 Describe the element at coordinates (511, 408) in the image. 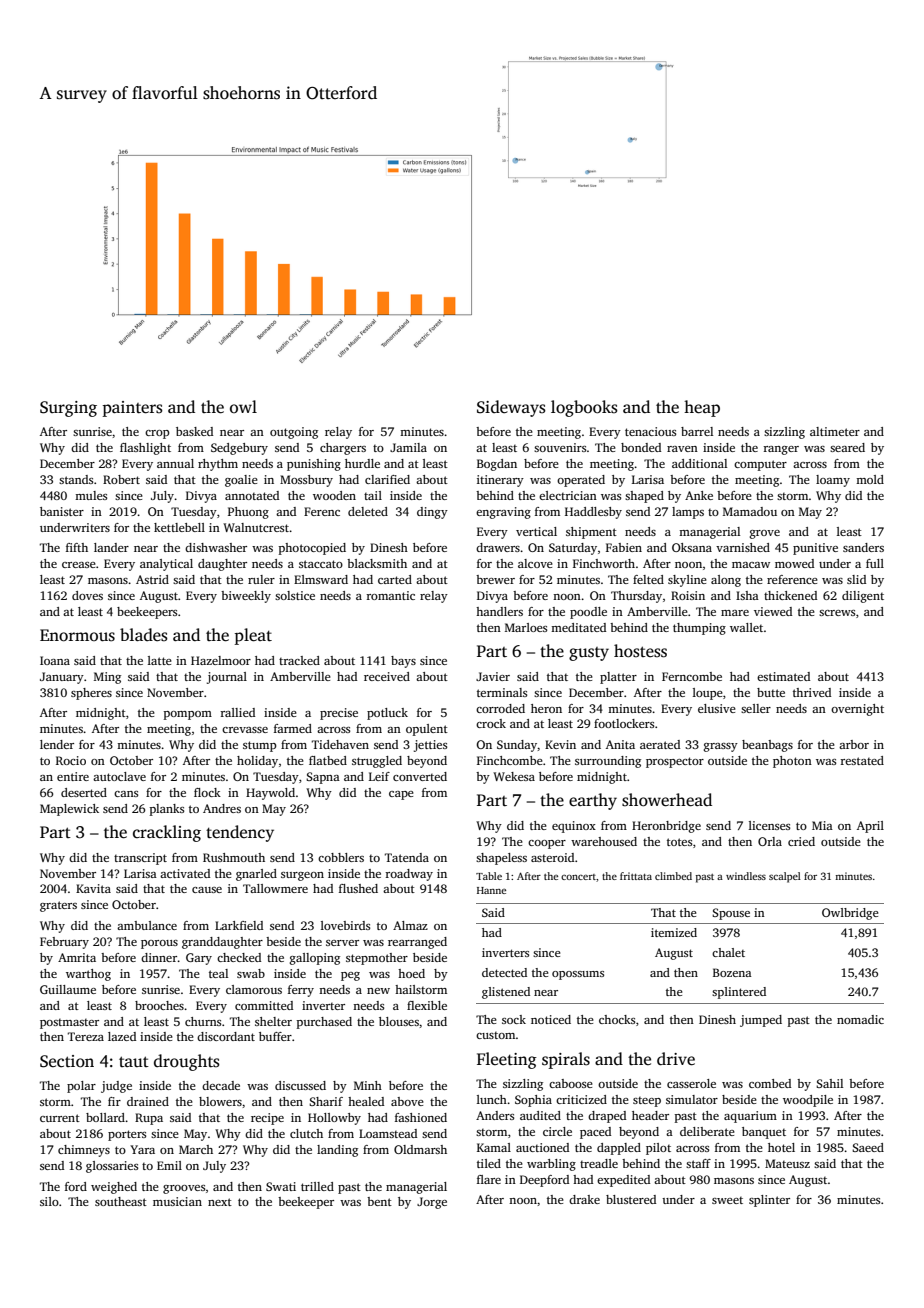

I see `Sideways` at that location.
